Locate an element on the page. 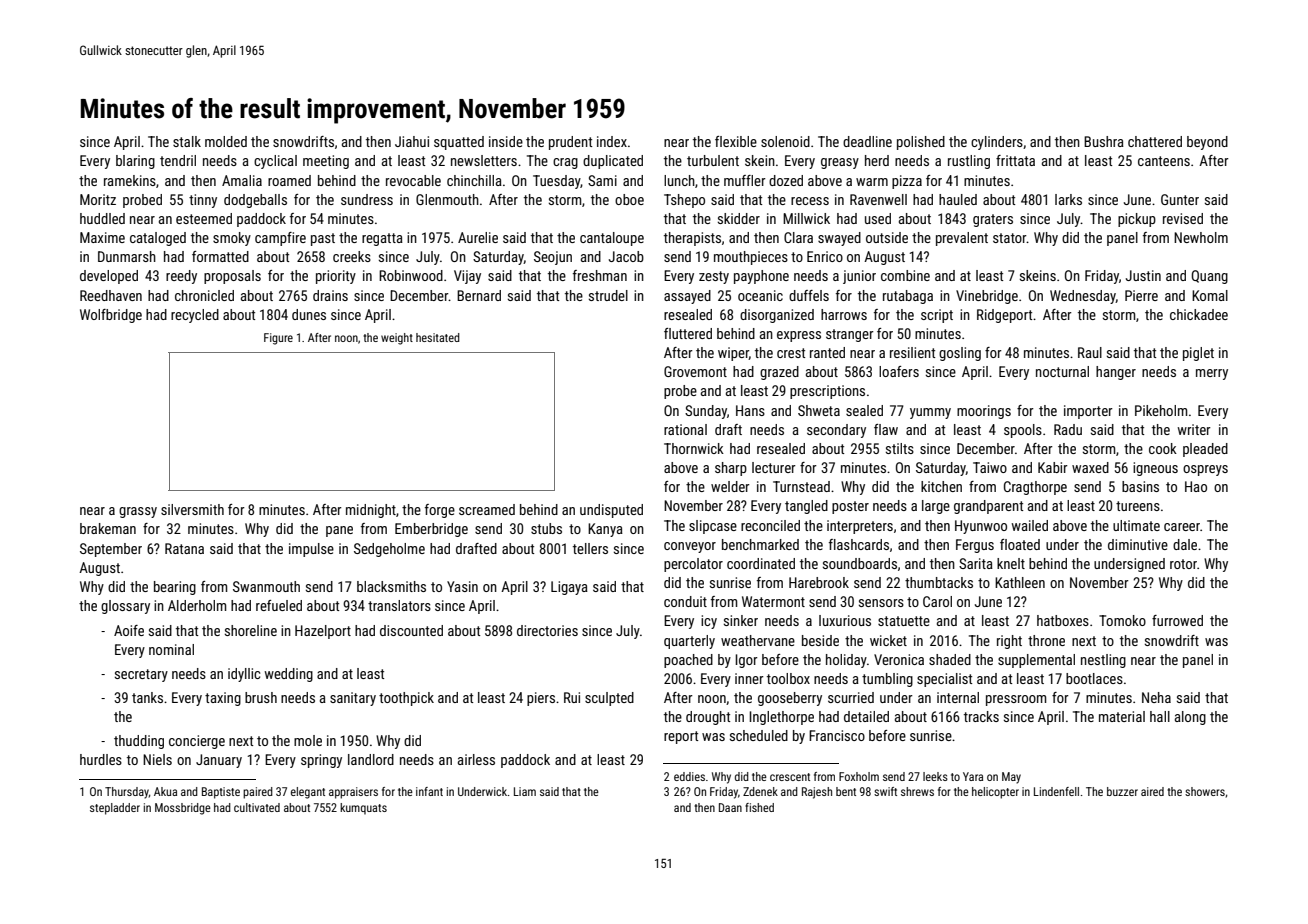 Image resolution: width=1308 pixels, height=924 pixels. sanitary is located at coordinates (353, 699).
